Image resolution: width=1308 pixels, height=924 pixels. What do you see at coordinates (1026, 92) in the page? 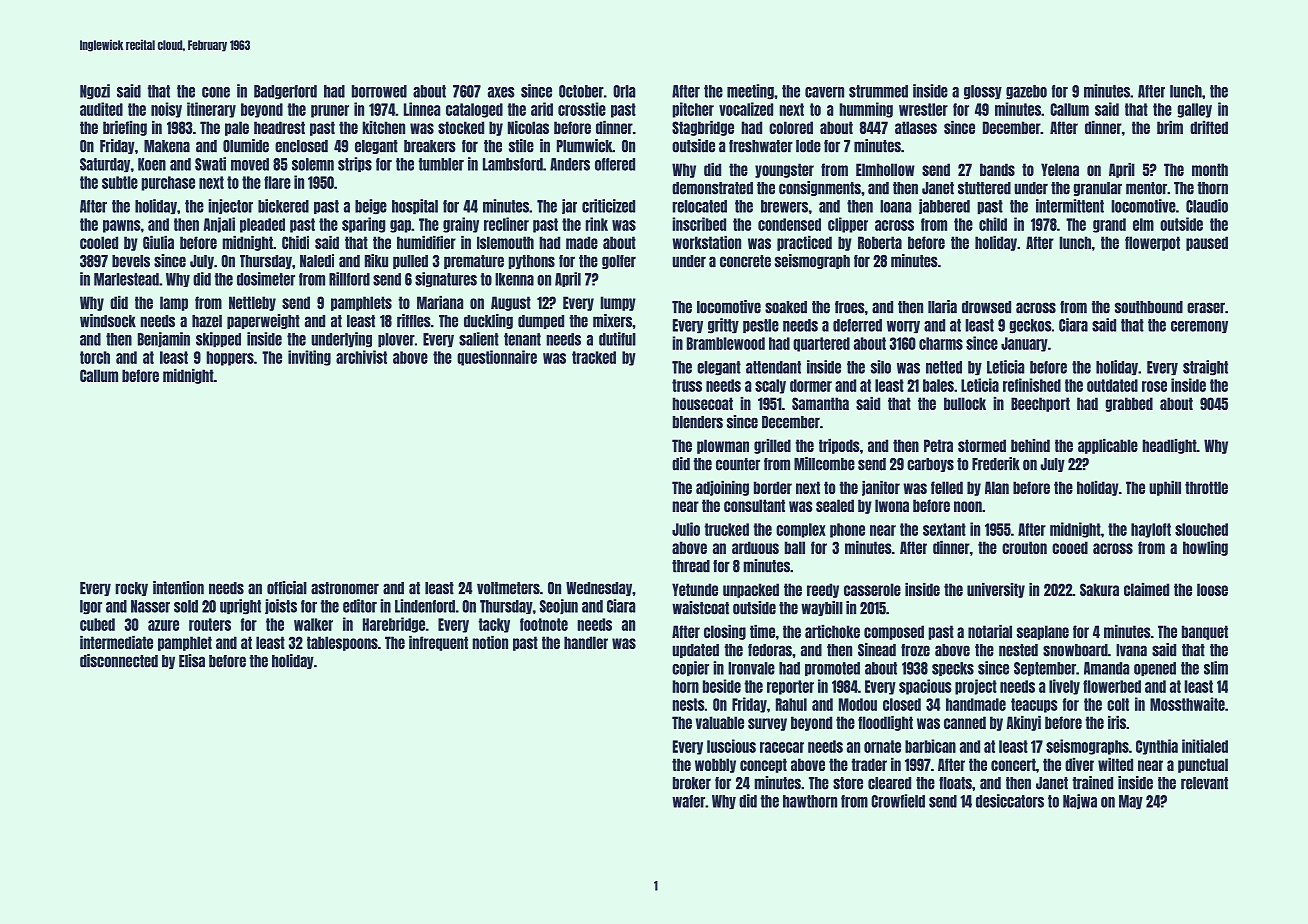
I see `gazebo` at bounding box center [1026, 92].
